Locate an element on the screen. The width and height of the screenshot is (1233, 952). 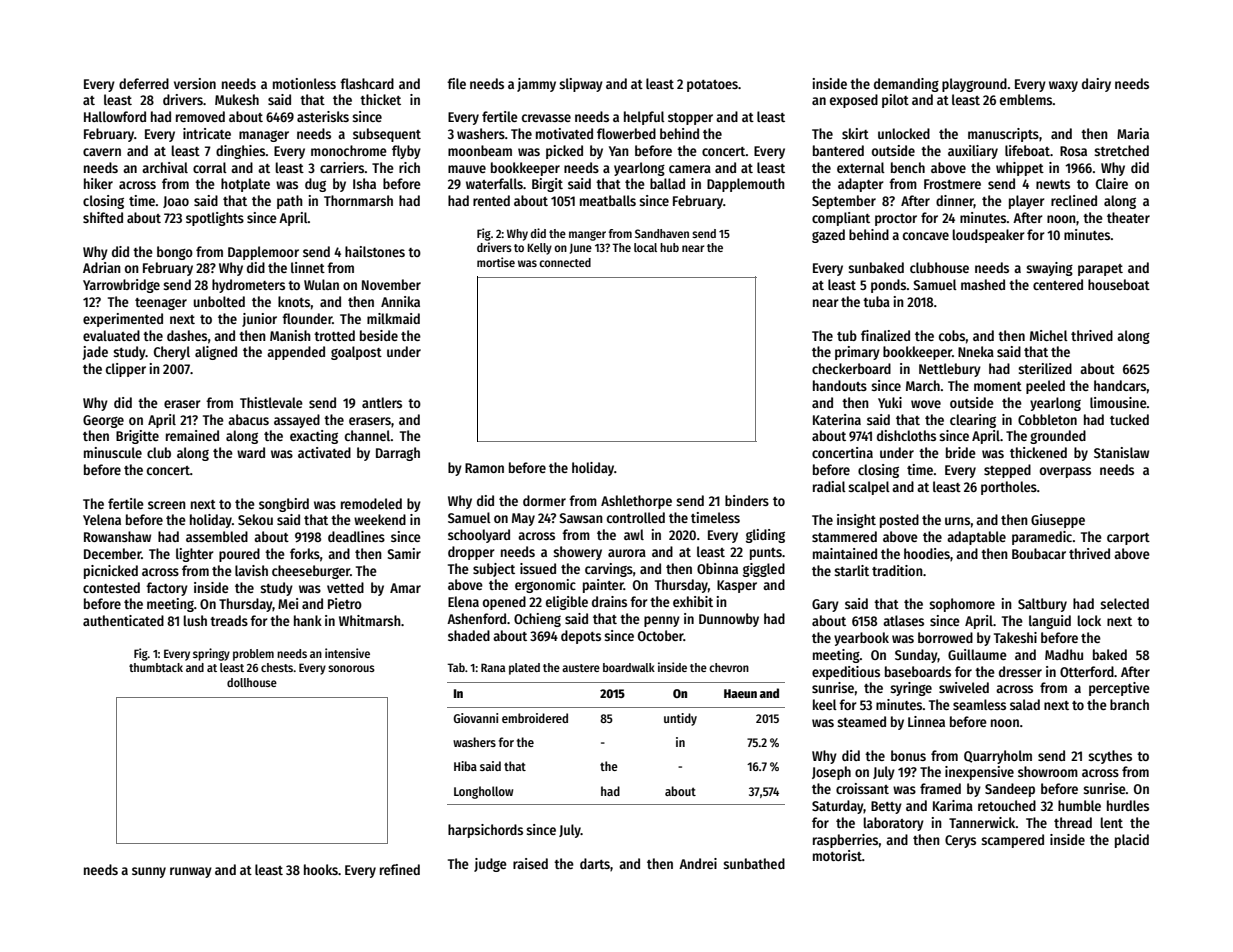
placid is located at coordinates (1132, 841).
